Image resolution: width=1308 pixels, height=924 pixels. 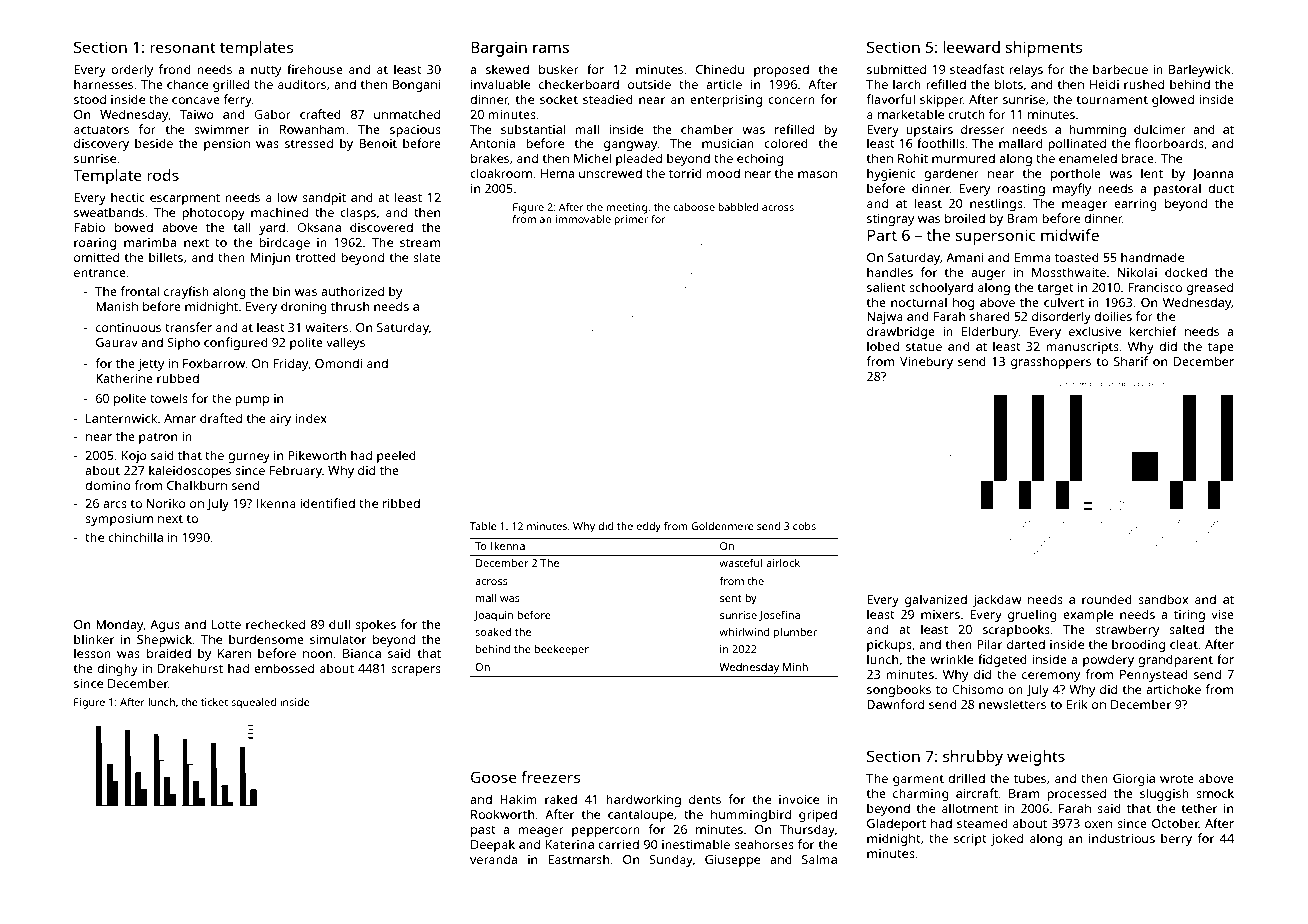 What do you see at coordinates (738, 207) in the screenshot?
I see `babbled` at bounding box center [738, 207].
